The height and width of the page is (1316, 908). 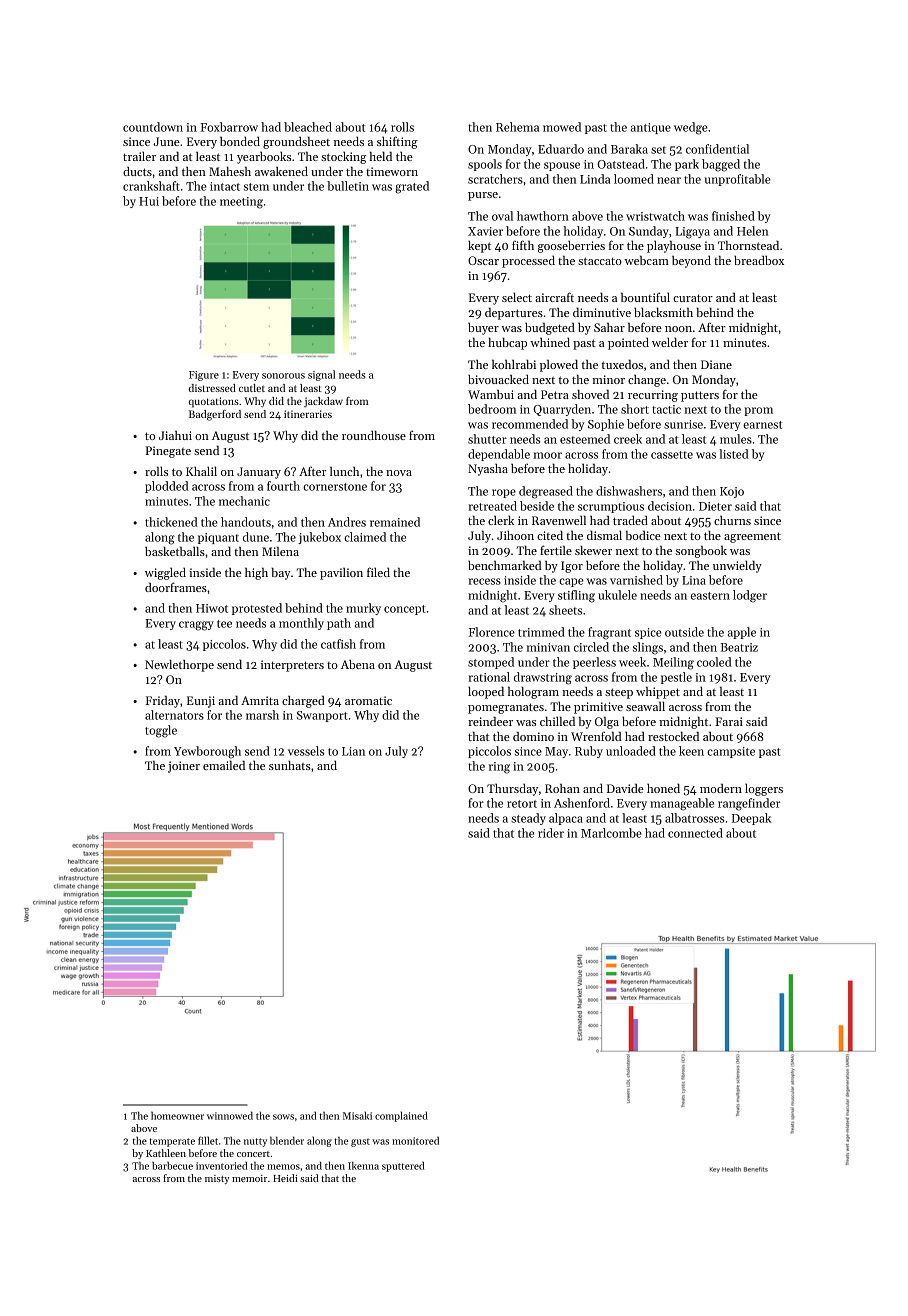 I want to click on Ravenwell, so click(x=559, y=520).
